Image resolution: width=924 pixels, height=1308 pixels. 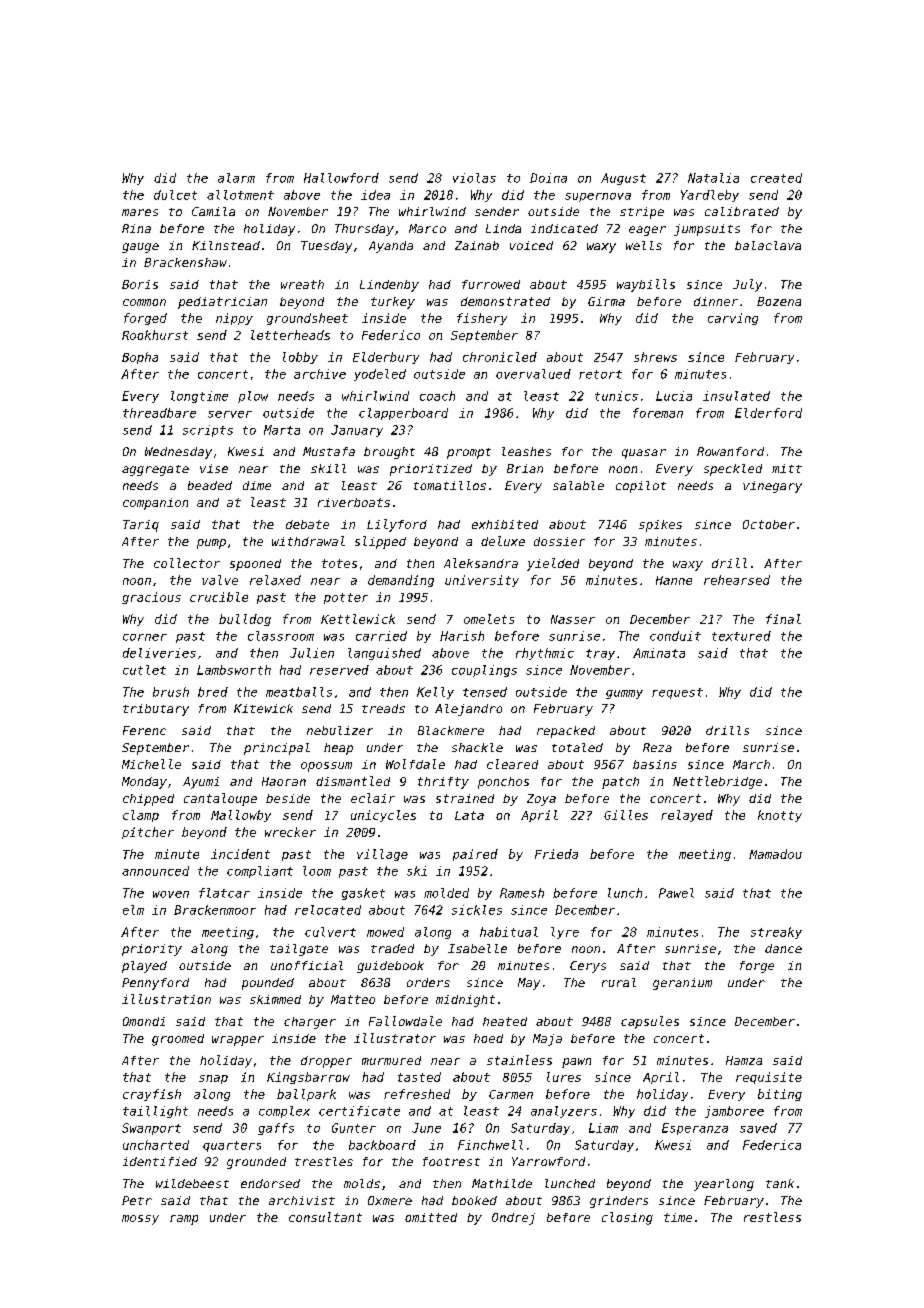 What do you see at coordinates (675, 636) in the image?
I see `conduit` at bounding box center [675, 636].
